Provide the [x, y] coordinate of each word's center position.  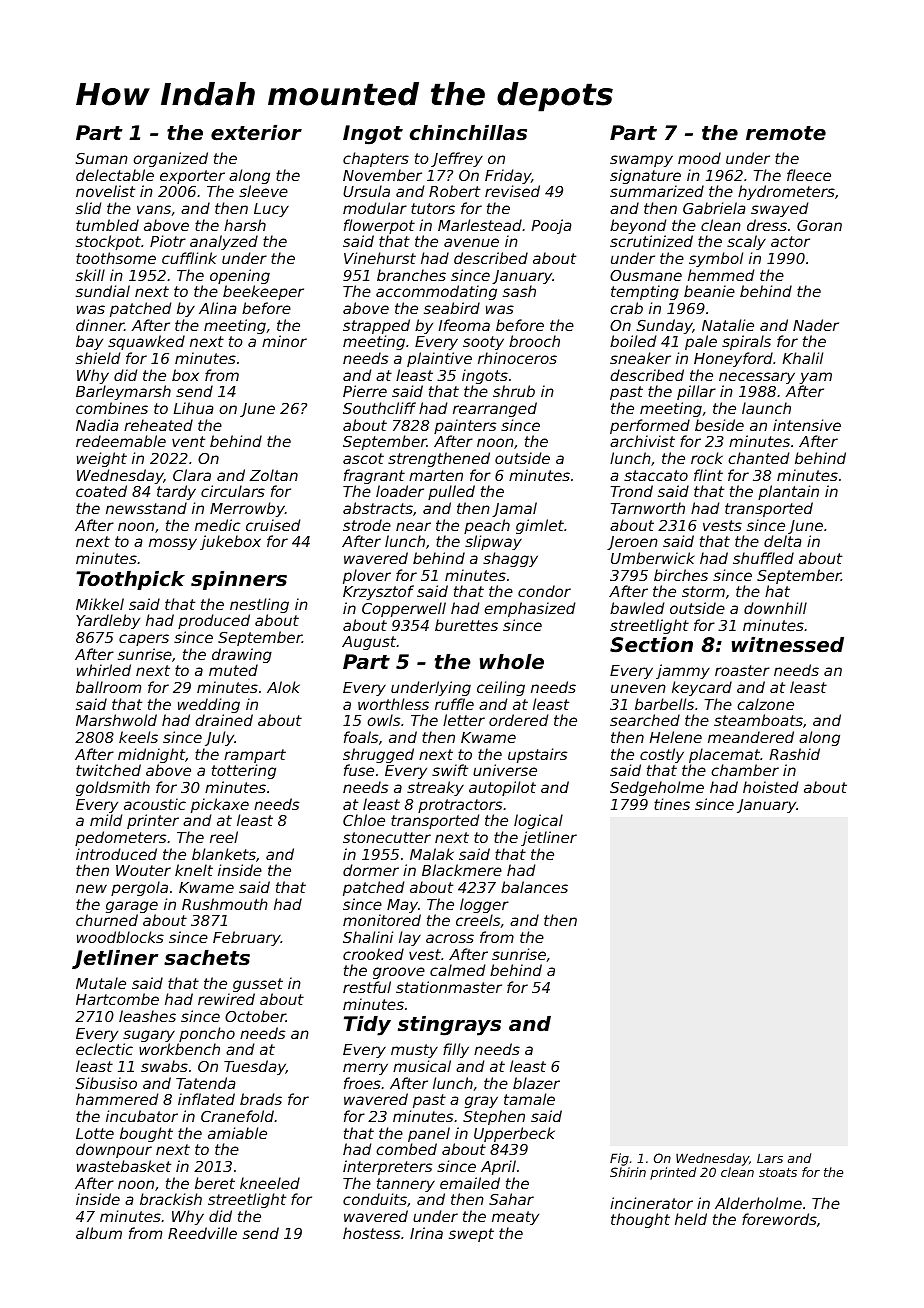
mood [699, 158]
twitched [108, 770]
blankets [224, 854]
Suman [102, 158]
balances [534, 887]
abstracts [378, 508]
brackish [171, 1199]
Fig [619, 1159]
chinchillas [468, 133]
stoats [778, 1172]
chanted [758, 458]
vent [188, 441]
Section [651, 645]
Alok [283, 687]
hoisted [770, 787]
